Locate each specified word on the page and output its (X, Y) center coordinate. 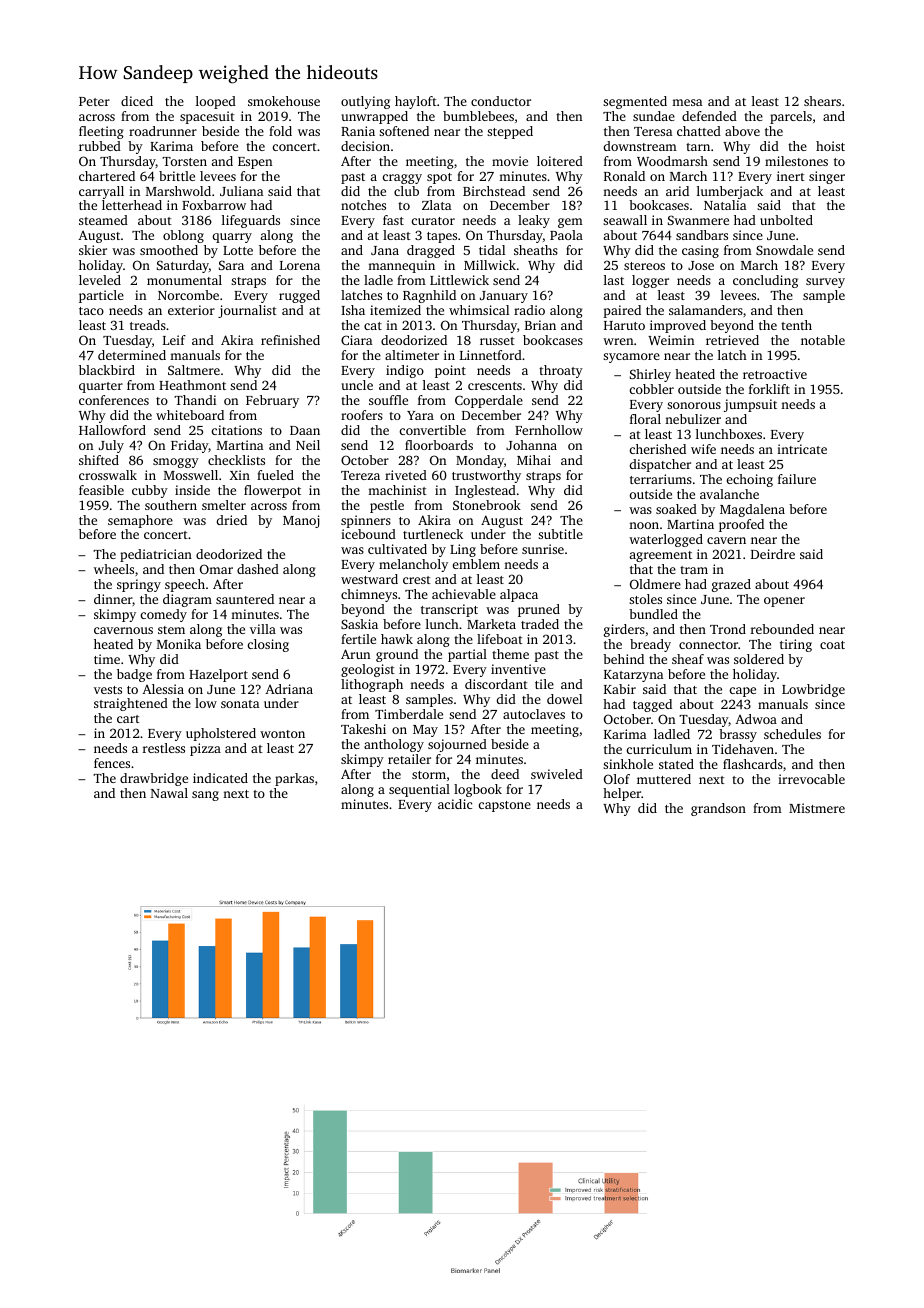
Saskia (359, 624)
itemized (395, 310)
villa (263, 629)
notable (823, 340)
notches (363, 205)
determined (132, 355)
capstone (505, 806)
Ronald (624, 176)
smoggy (176, 463)
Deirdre (773, 554)
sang (205, 796)
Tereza (360, 475)
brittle (177, 176)
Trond (728, 629)
